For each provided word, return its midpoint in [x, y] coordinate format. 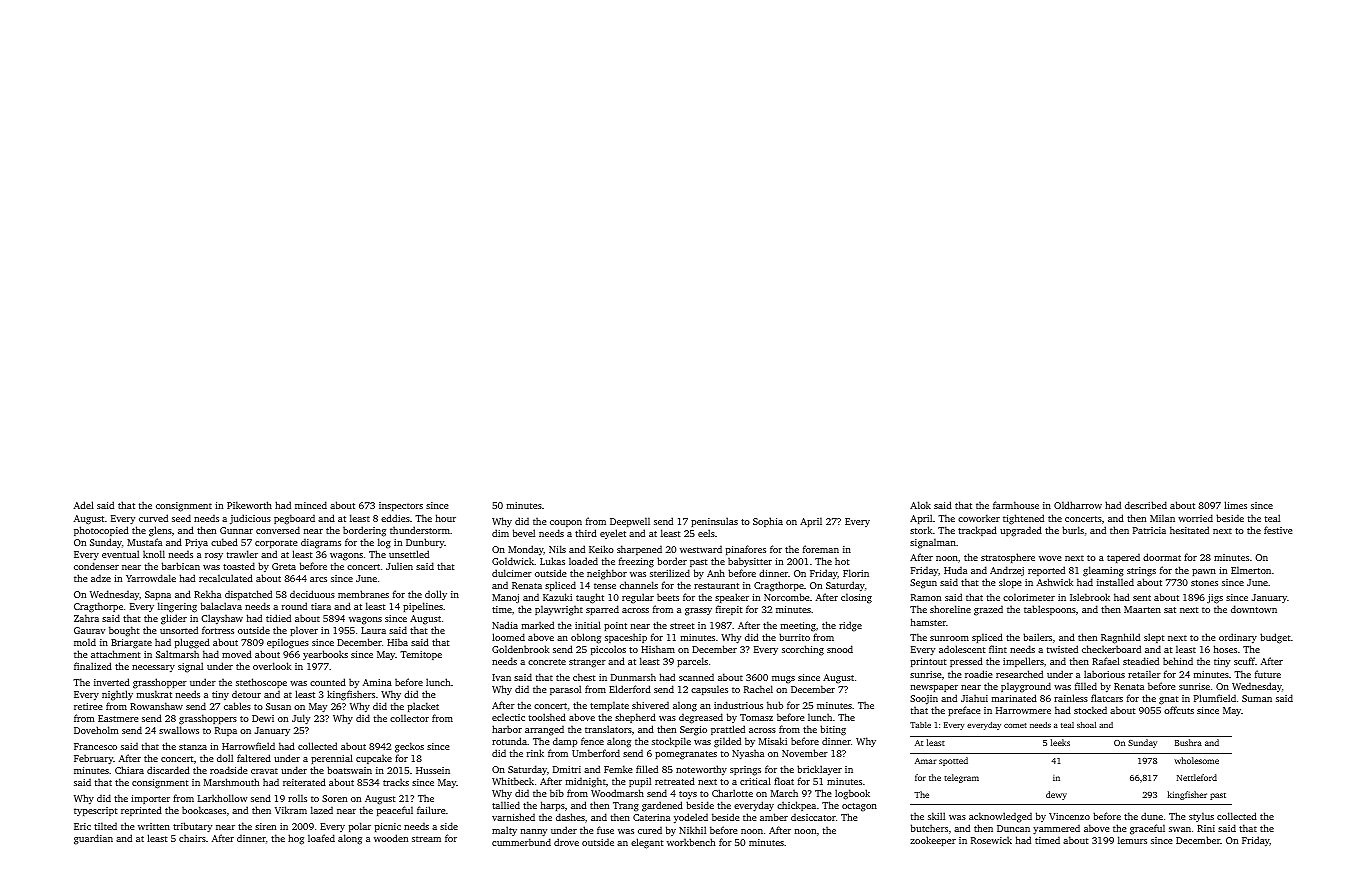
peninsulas [714, 522]
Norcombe [787, 597]
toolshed [547, 717]
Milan [1162, 518]
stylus [1201, 817]
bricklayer [819, 770]
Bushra [1188, 742]
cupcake [374, 759]
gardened [662, 806]
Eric [82, 826]
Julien [399, 566]
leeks [1060, 742]
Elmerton [1251, 570]
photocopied [101, 531]
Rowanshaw [156, 706]
